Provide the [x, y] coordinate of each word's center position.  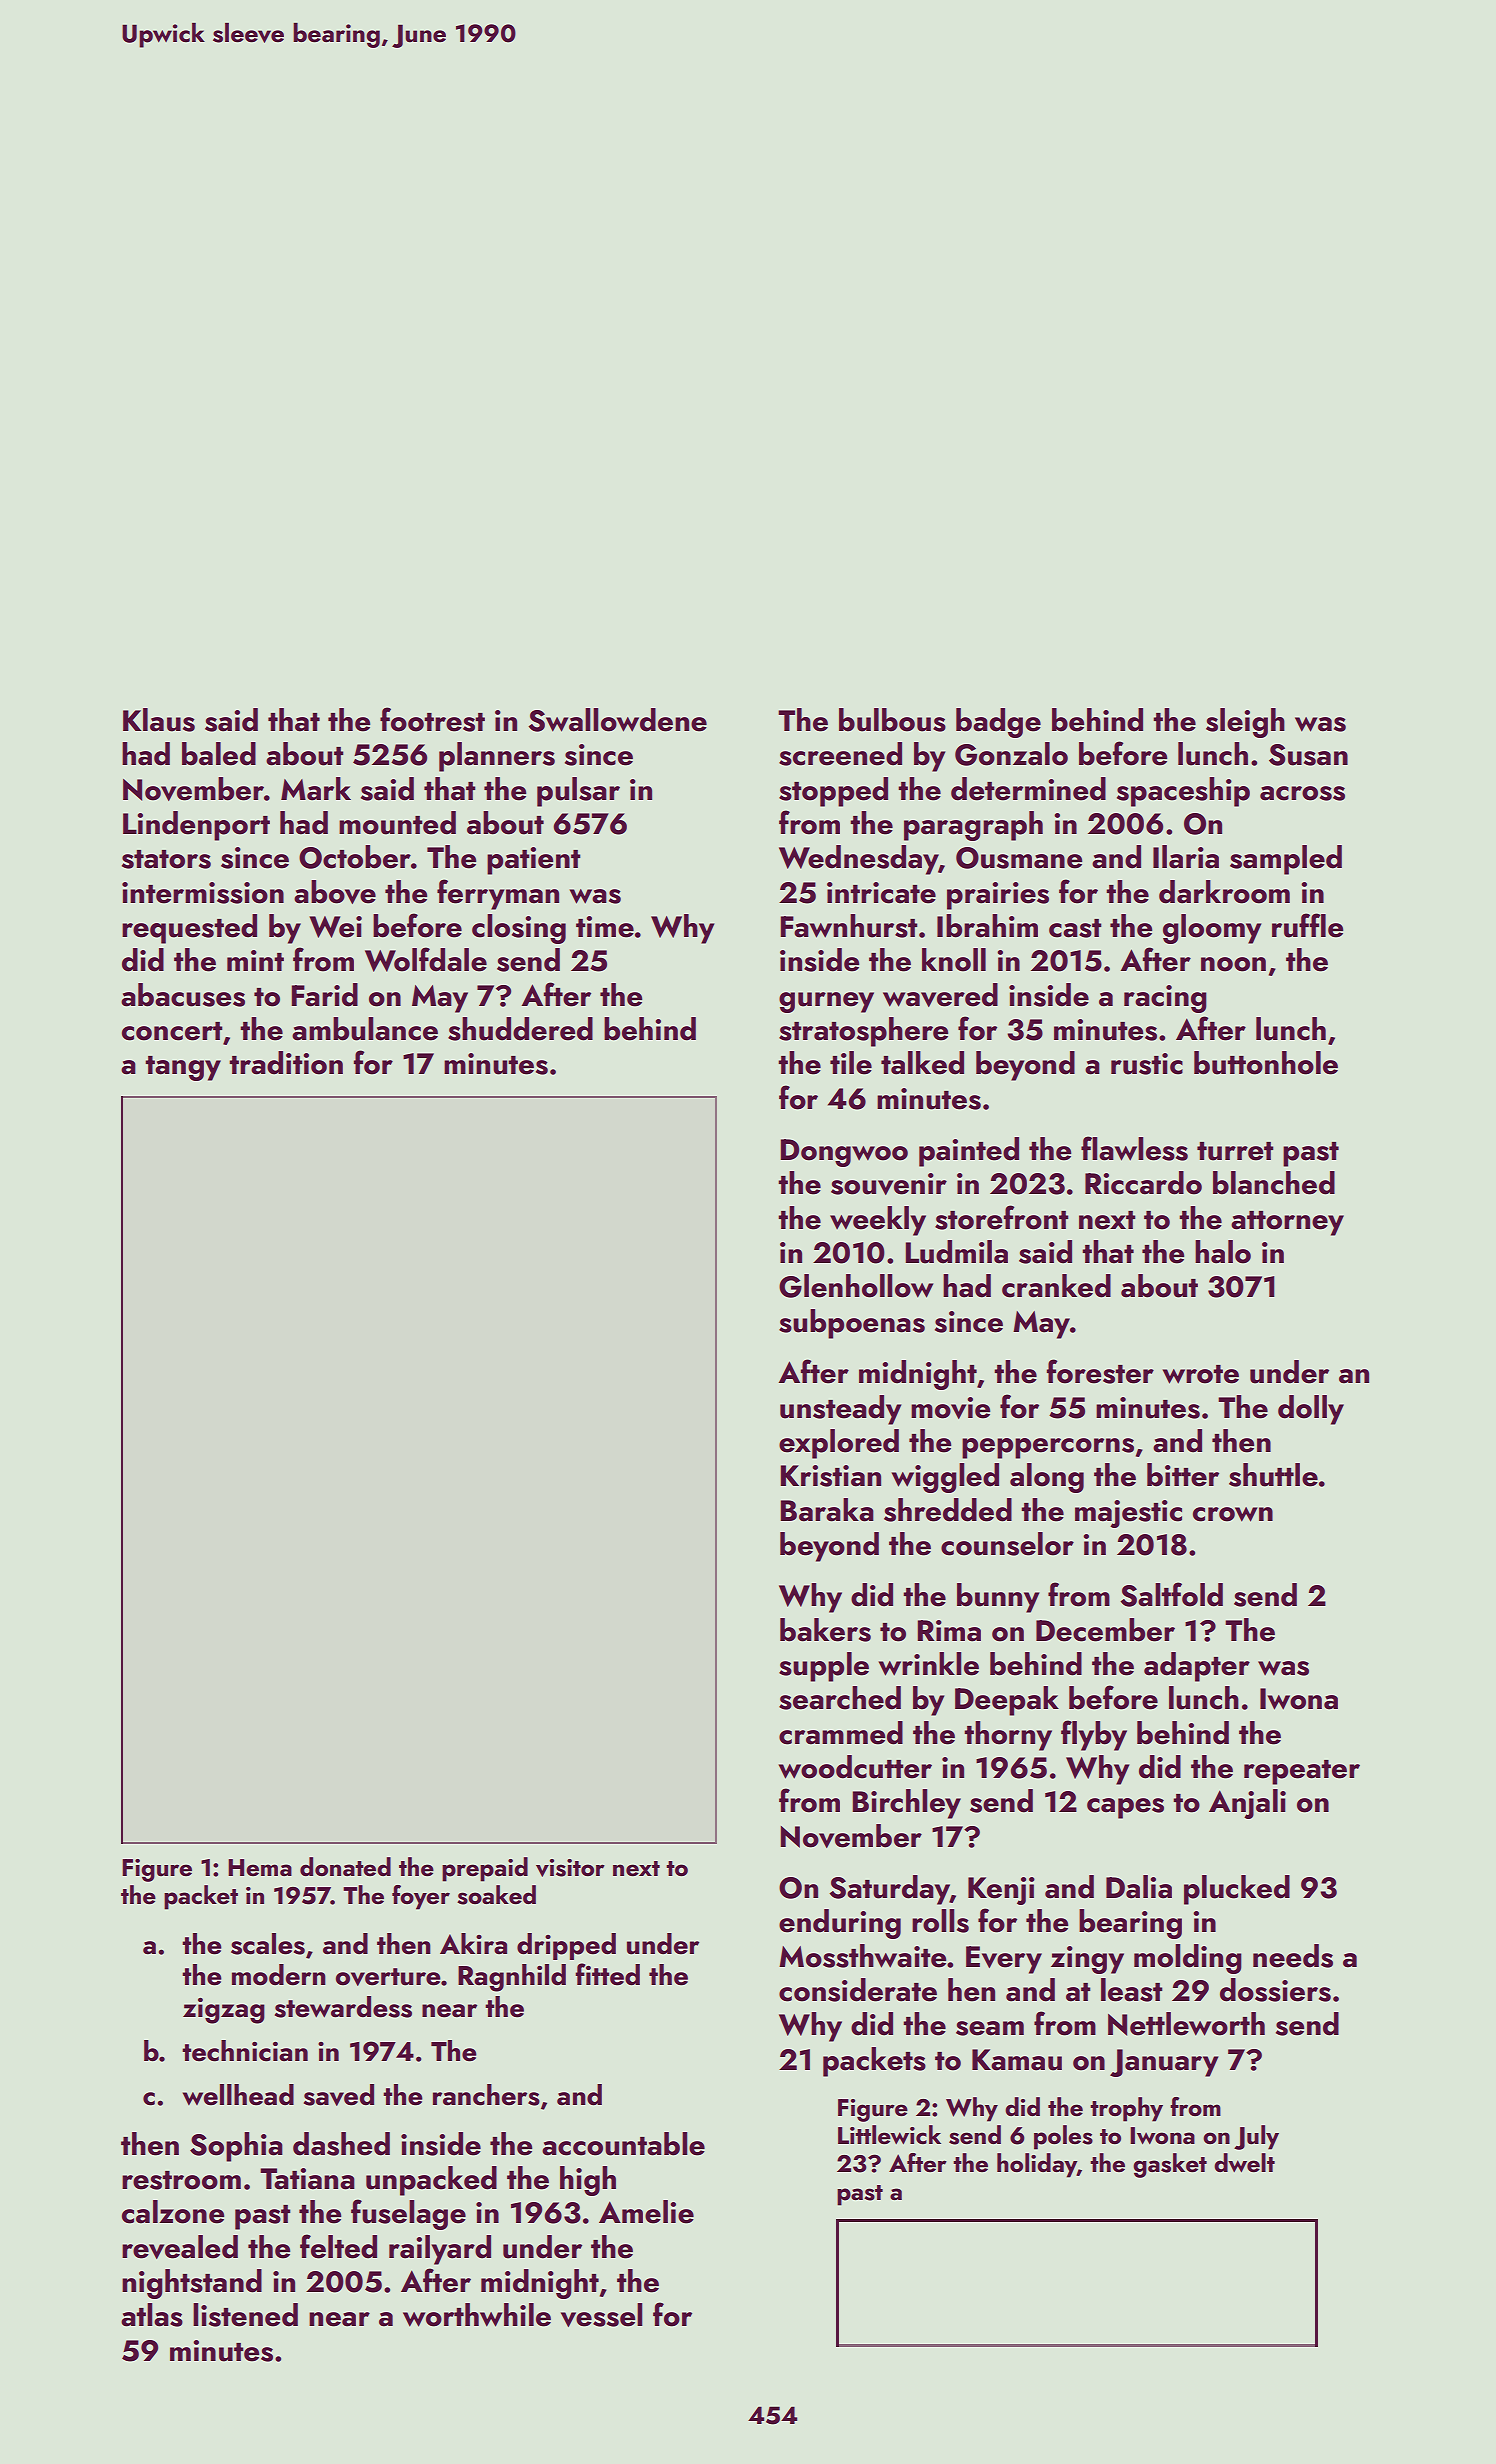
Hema [260, 1867]
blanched [1274, 1183]
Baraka [827, 1510]
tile [851, 1063]
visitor [570, 1868]
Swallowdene [617, 720]
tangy [183, 1068]
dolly [1311, 1410]
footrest [432, 719]
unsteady [840, 1410]
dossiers [1275, 1990]
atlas [152, 2315]
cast [1075, 928]
